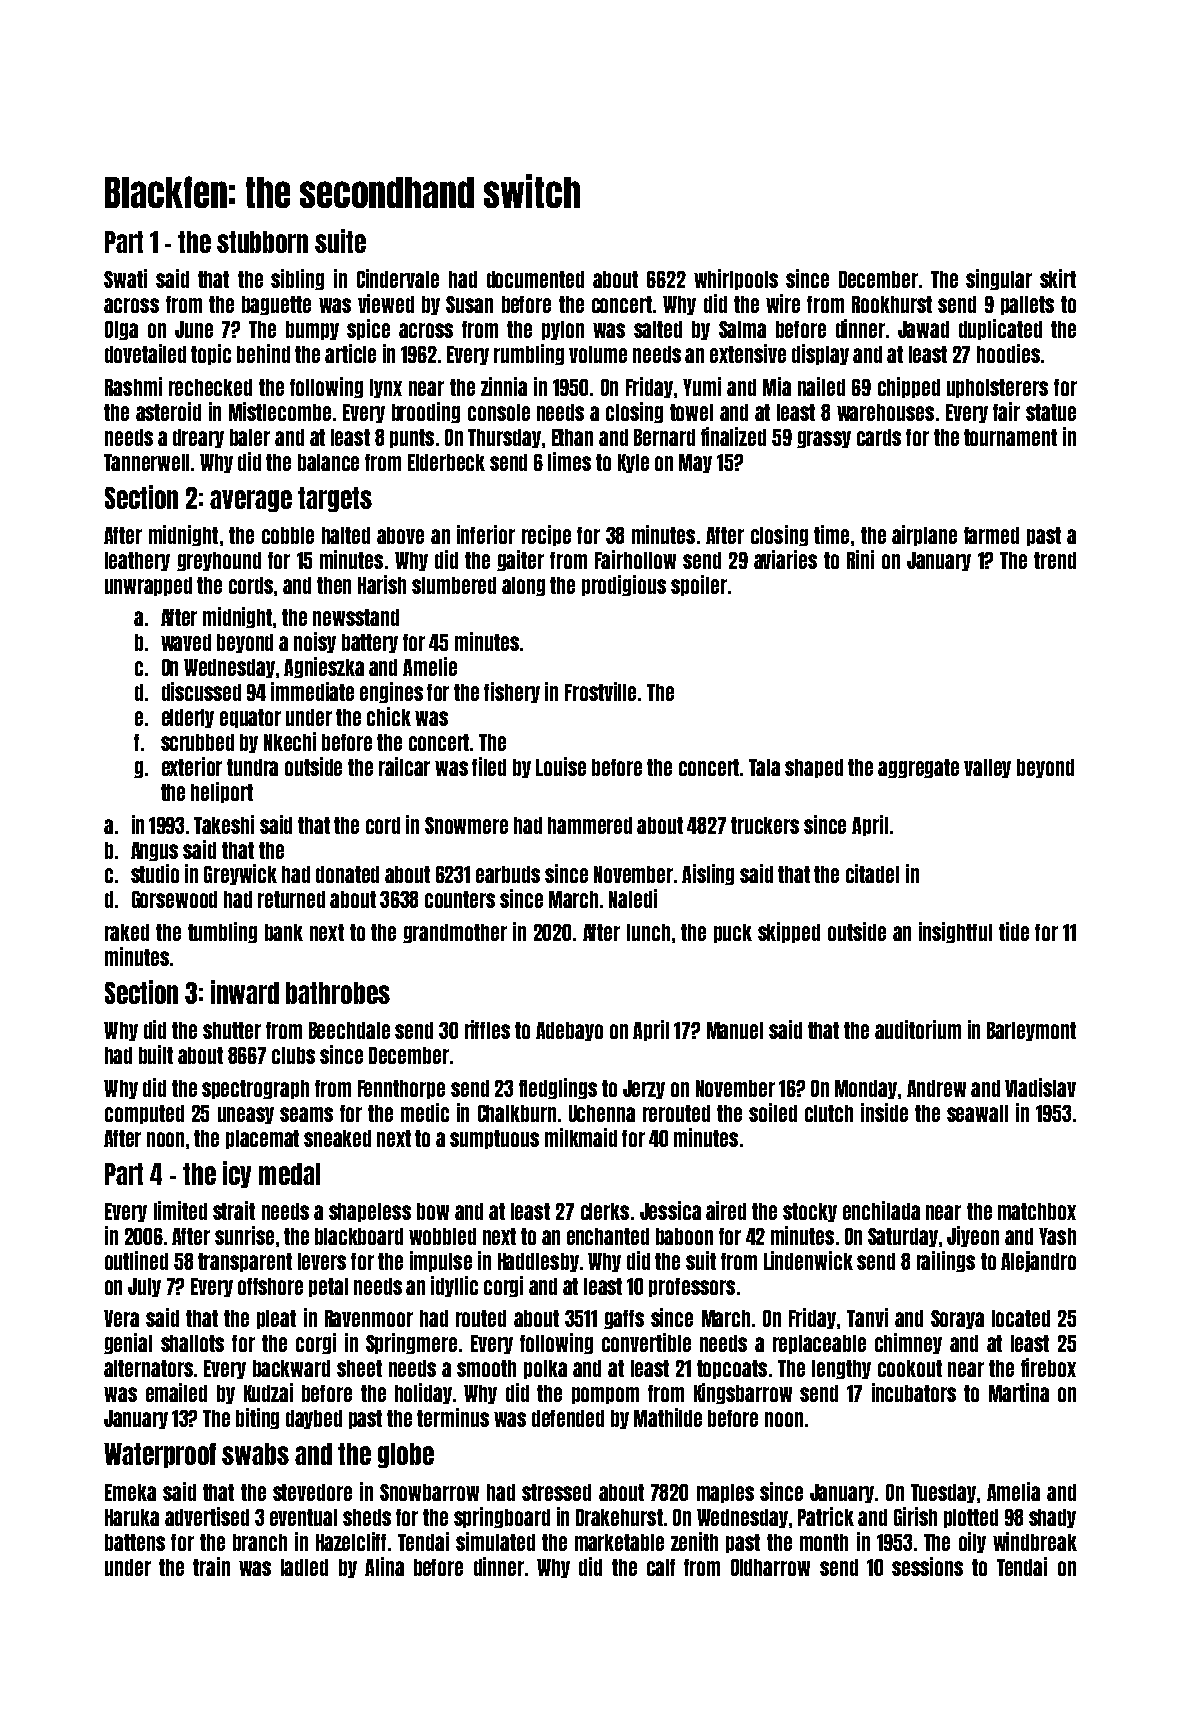  Describe the element at coordinates (535, 279) in the screenshot. I see `documented` at that location.
